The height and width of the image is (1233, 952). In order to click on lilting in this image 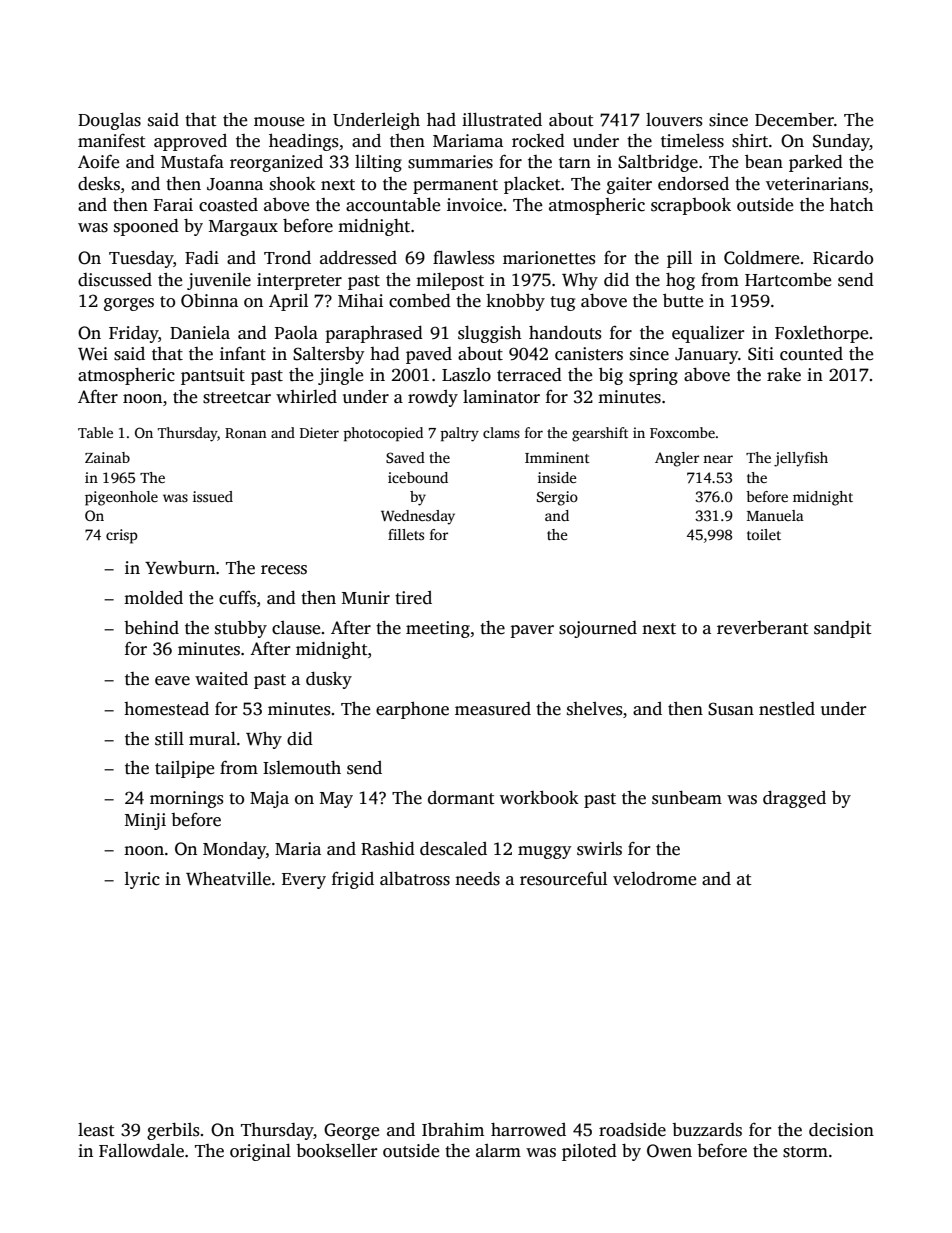, I will do `click(378, 163)`.
